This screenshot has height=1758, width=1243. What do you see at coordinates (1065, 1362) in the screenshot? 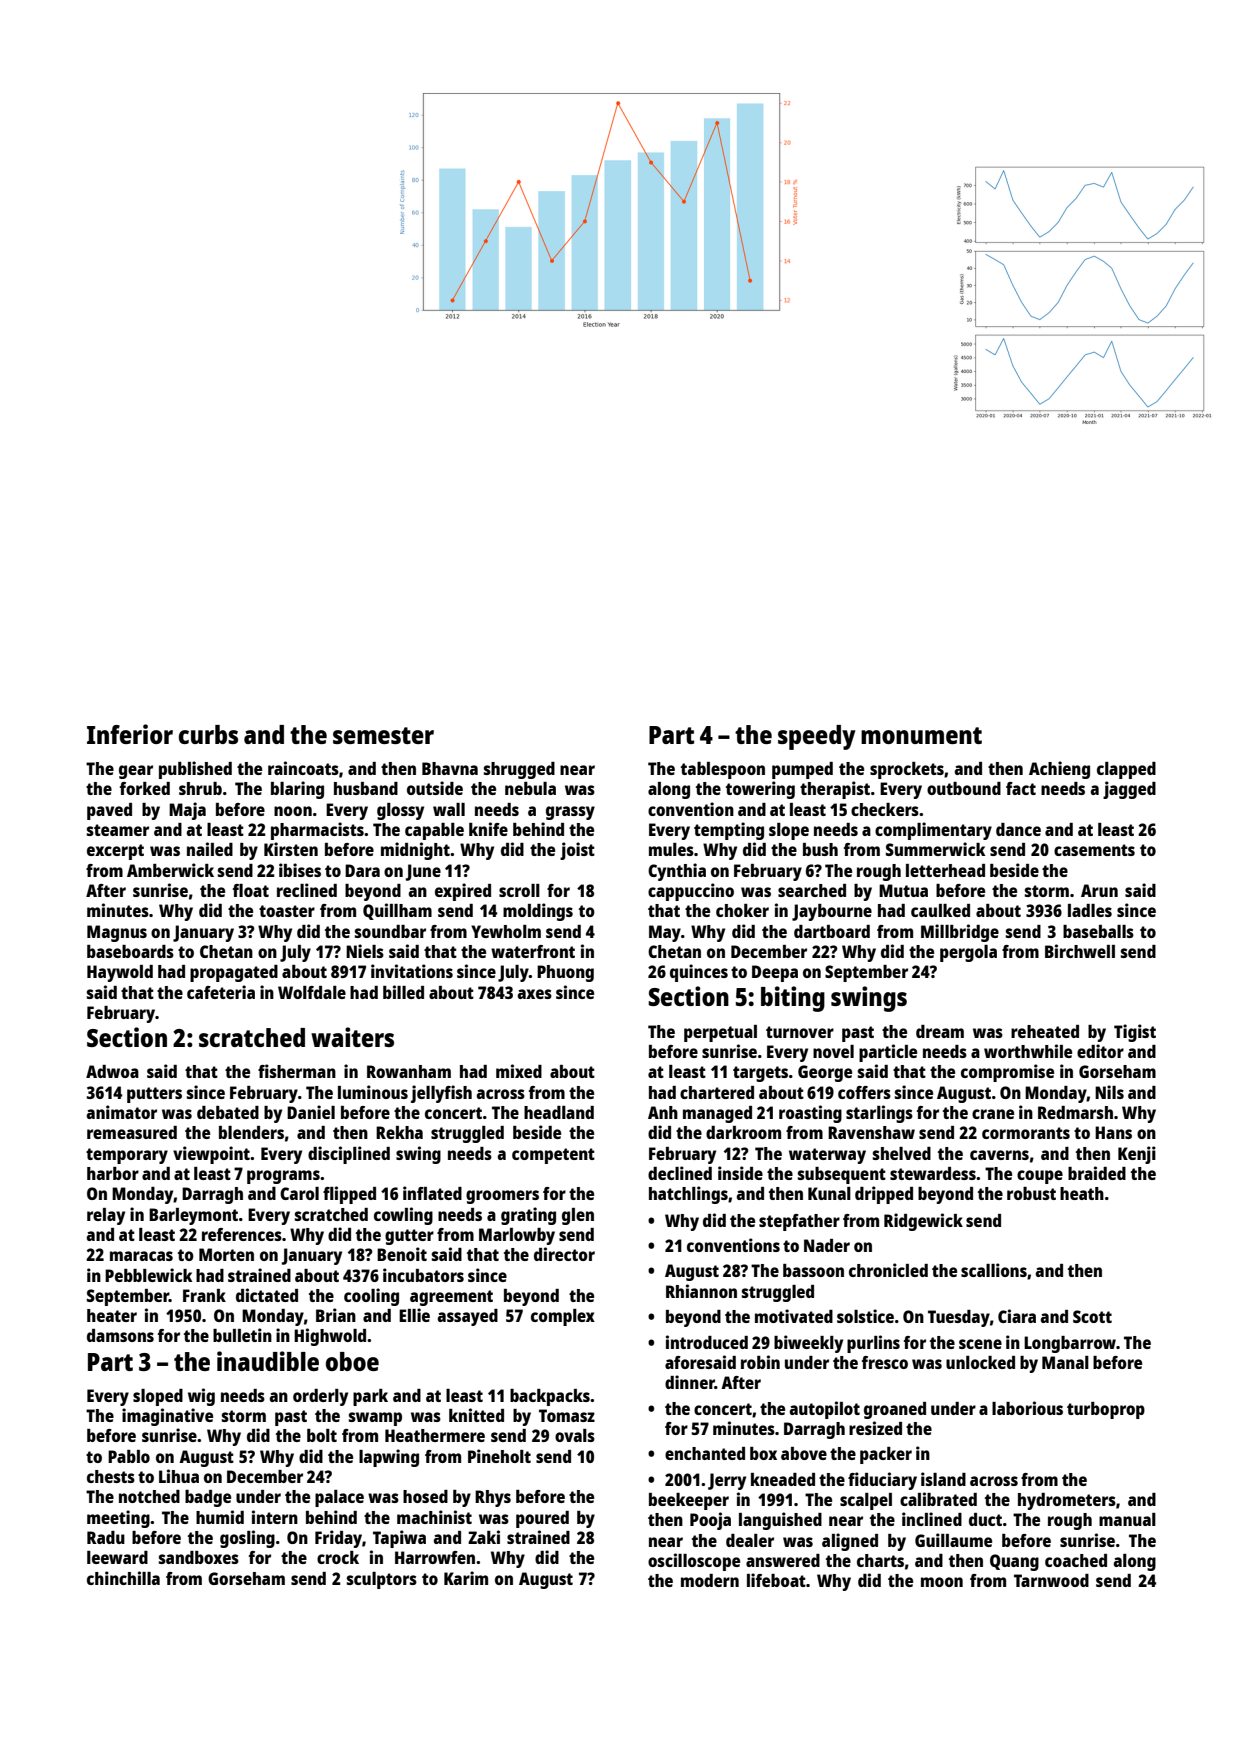
I see `Manal` at bounding box center [1065, 1362].
